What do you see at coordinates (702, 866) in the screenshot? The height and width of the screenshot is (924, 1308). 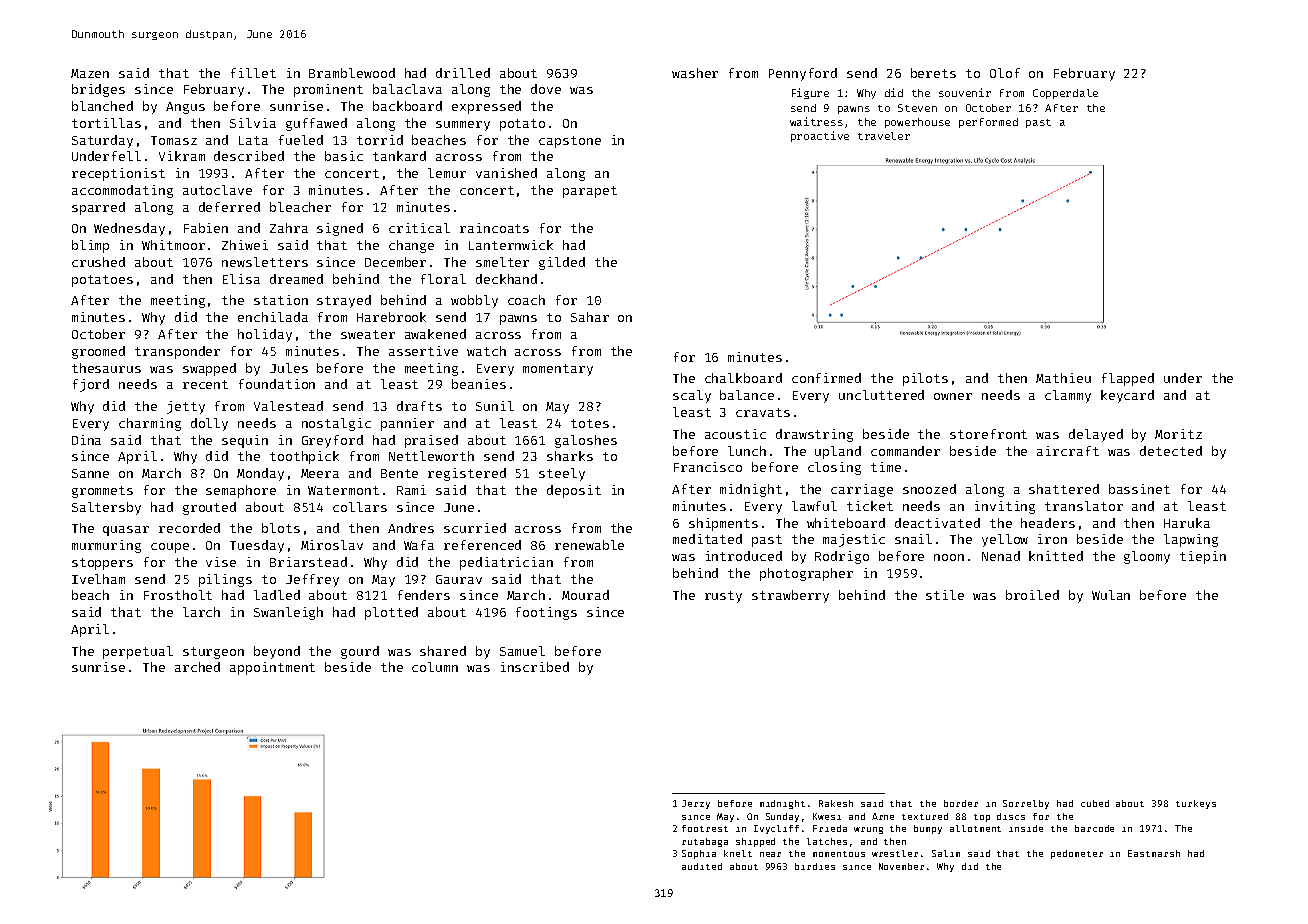 I see `audited` at bounding box center [702, 866].
